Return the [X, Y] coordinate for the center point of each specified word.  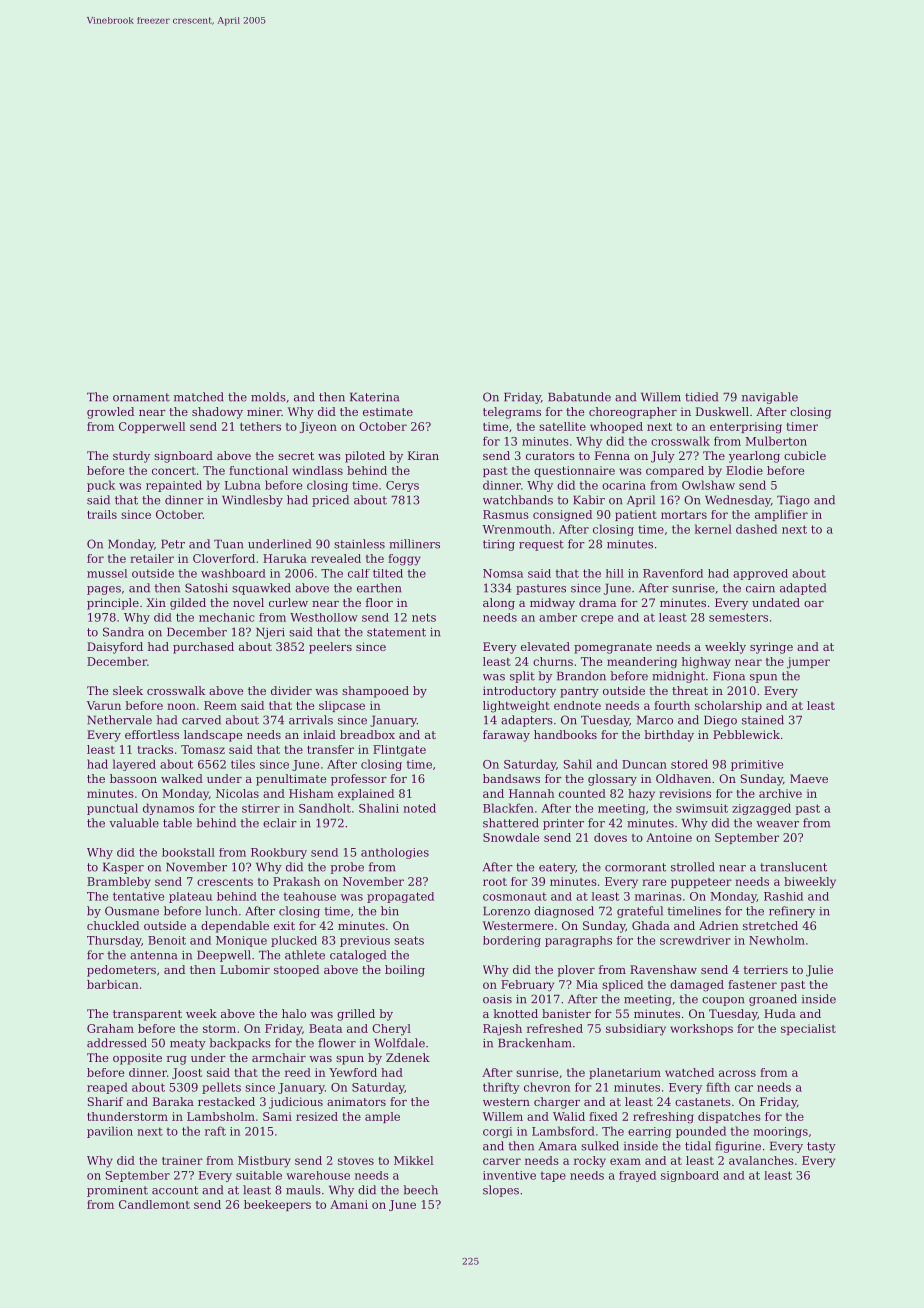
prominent [117, 1191]
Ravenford [673, 573]
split [522, 677]
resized [317, 1116]
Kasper [123, 868]
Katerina [374, 397]
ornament [141, 397]
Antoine [669, 837]
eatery [557, 868]
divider [291, 690]
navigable [770, 398]
